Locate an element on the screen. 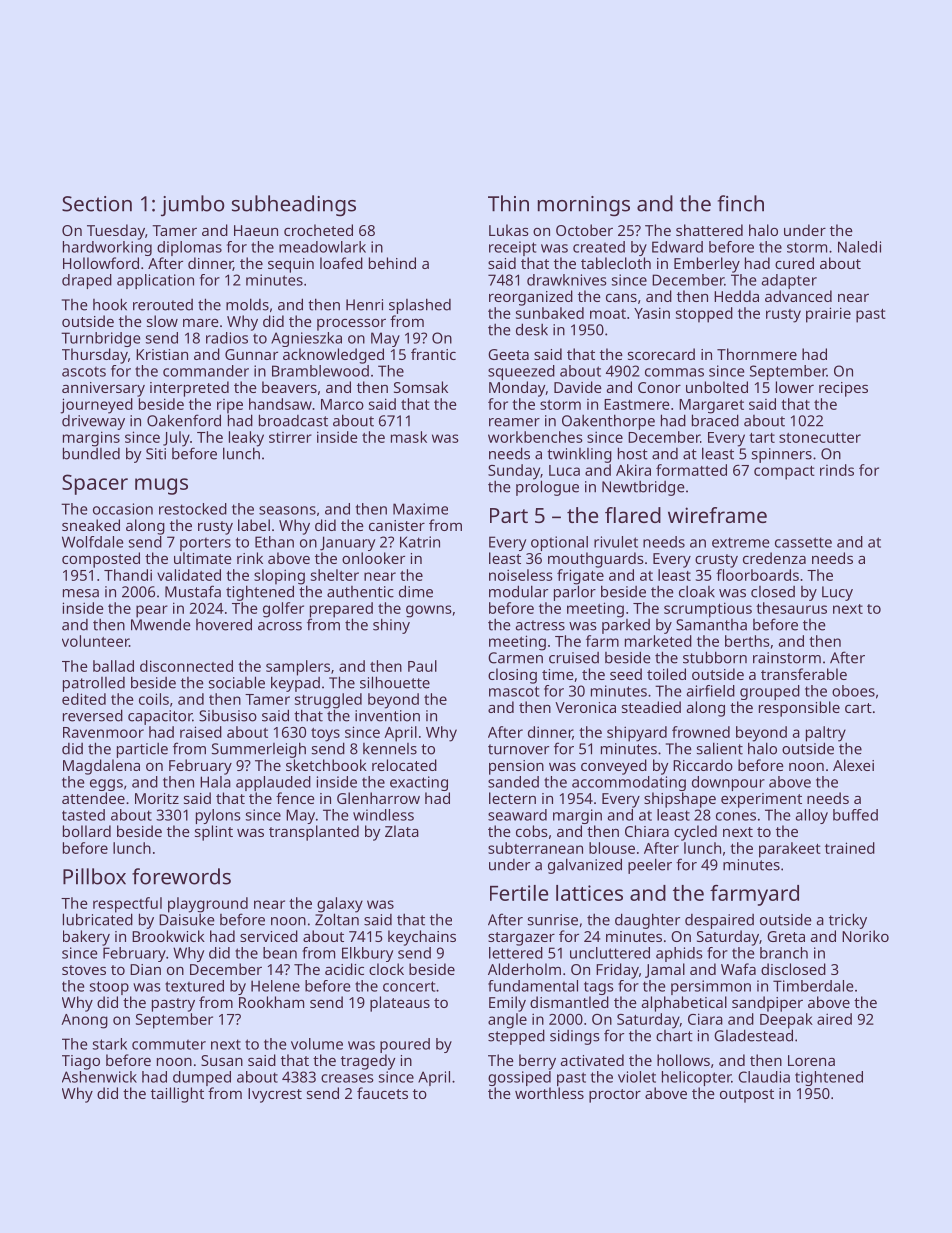 The width and height of the screenshot is (952, 1233). finch is located at coordinates (741, 203).
